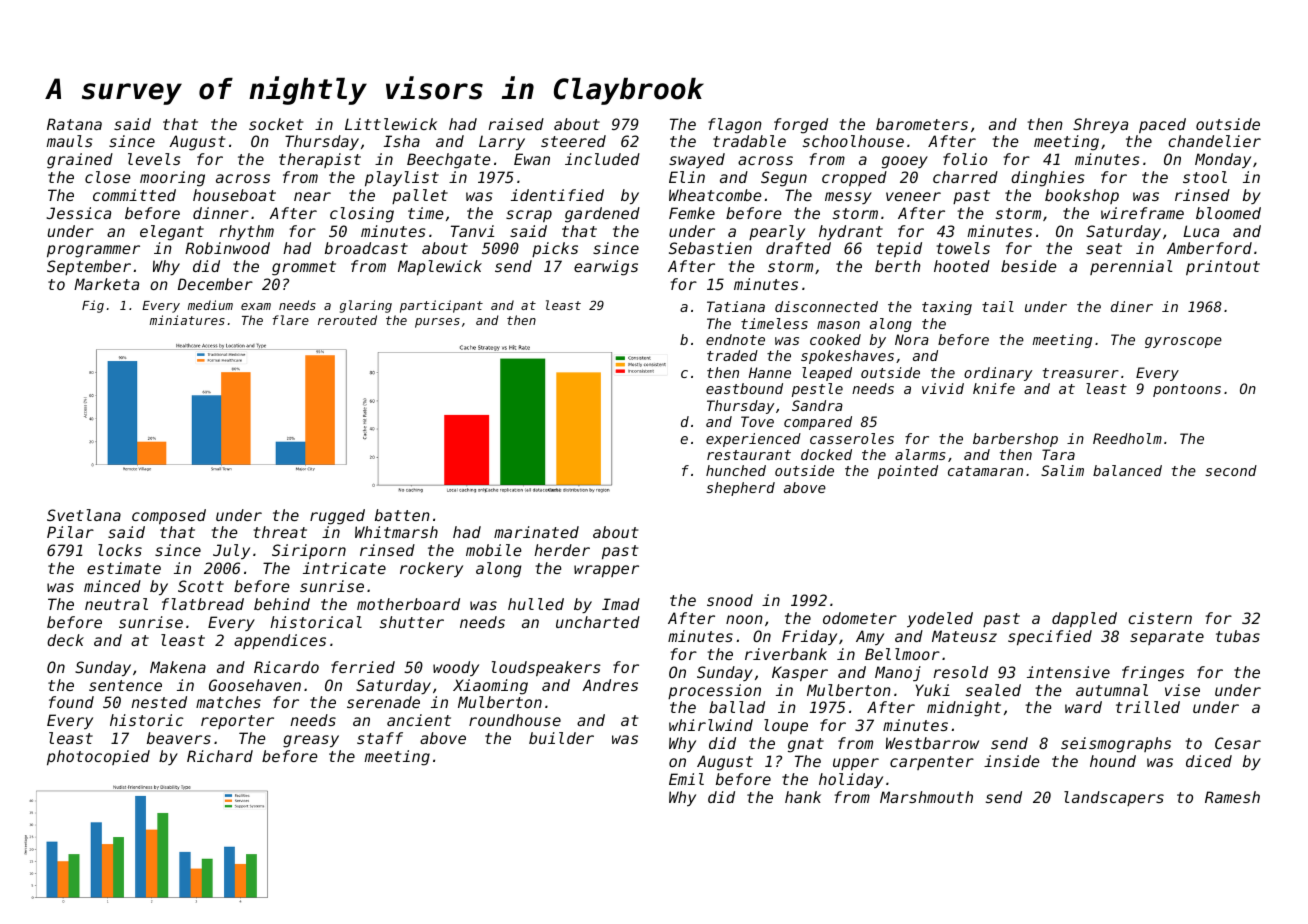 This screenshot has height=924, width=1308. What do you see at coordinates (286, 667) in the screenshot?
I see `Ricardo` at bounding box center [286, 667].
